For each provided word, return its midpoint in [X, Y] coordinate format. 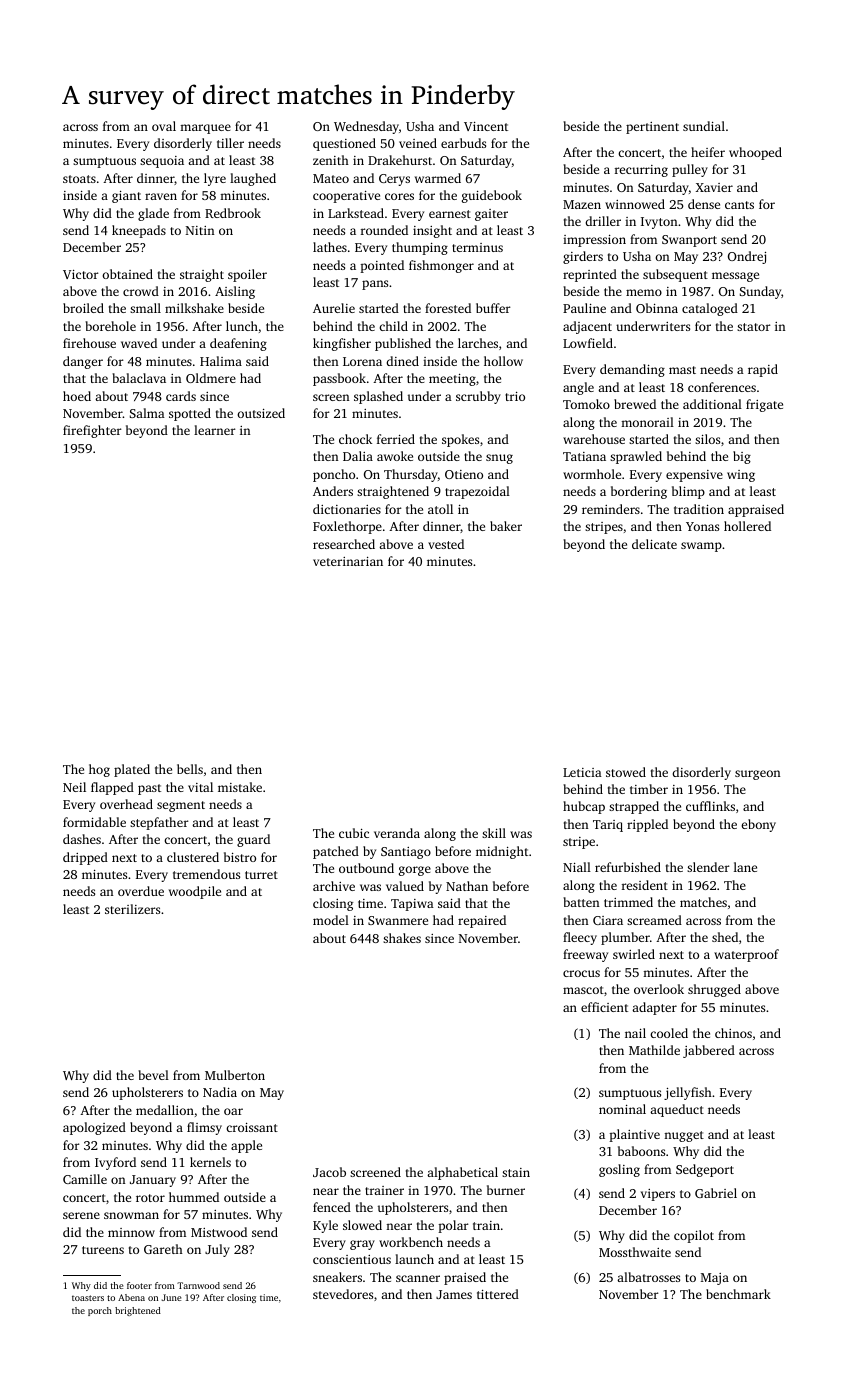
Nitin [200, 230]
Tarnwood [198, 1285]
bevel [153, 1075]
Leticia [582, 772]
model [331, 920]
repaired [482, 921]
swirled [634, 954]
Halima [221, 361]
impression [594, 241]
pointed [382, 266]
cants [739, 205]
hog [99, 770]
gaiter [491, 215]
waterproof [746, 955]
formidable [94, 822]
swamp [701, 547]
